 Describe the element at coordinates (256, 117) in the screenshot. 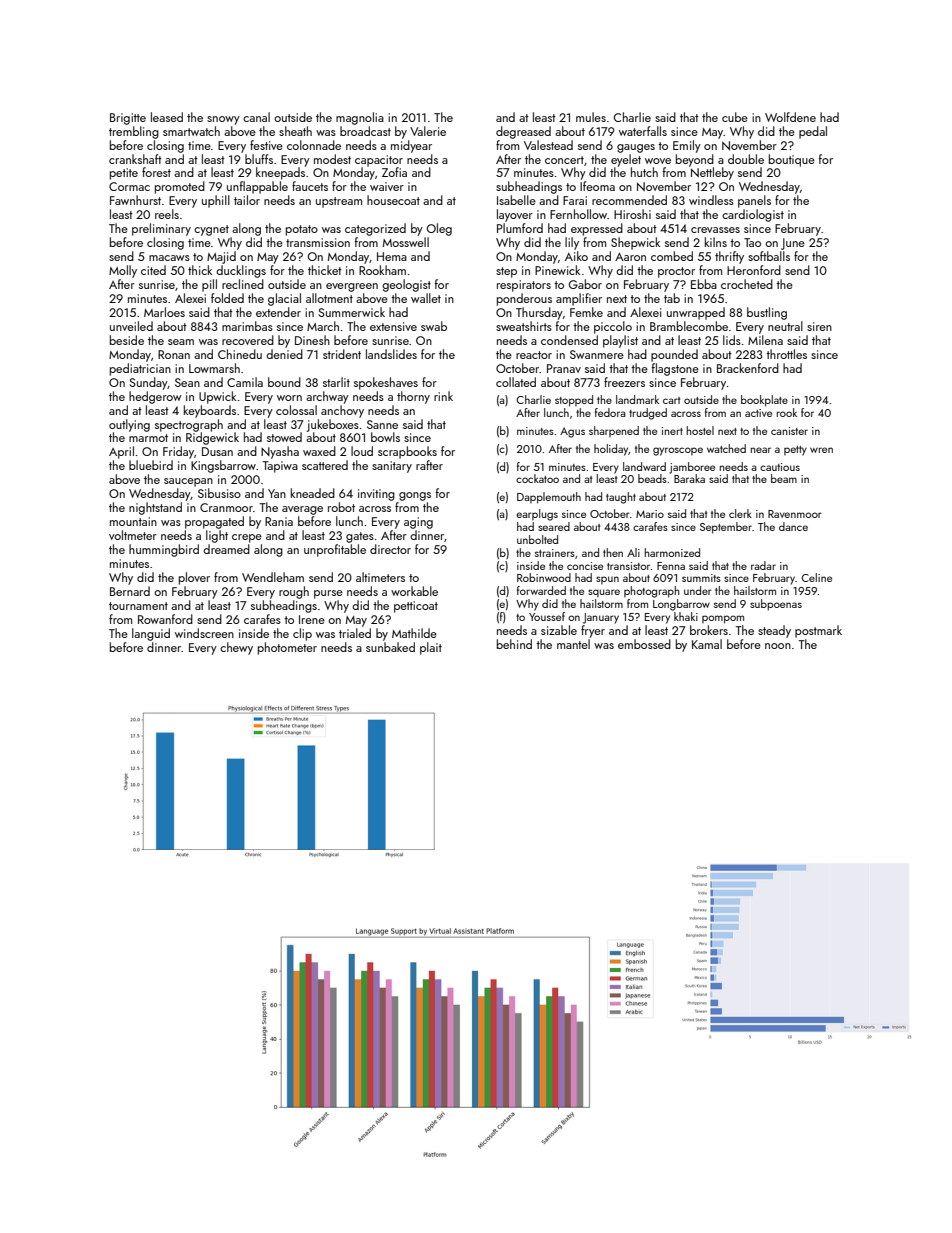

I see `canal` at that location.
